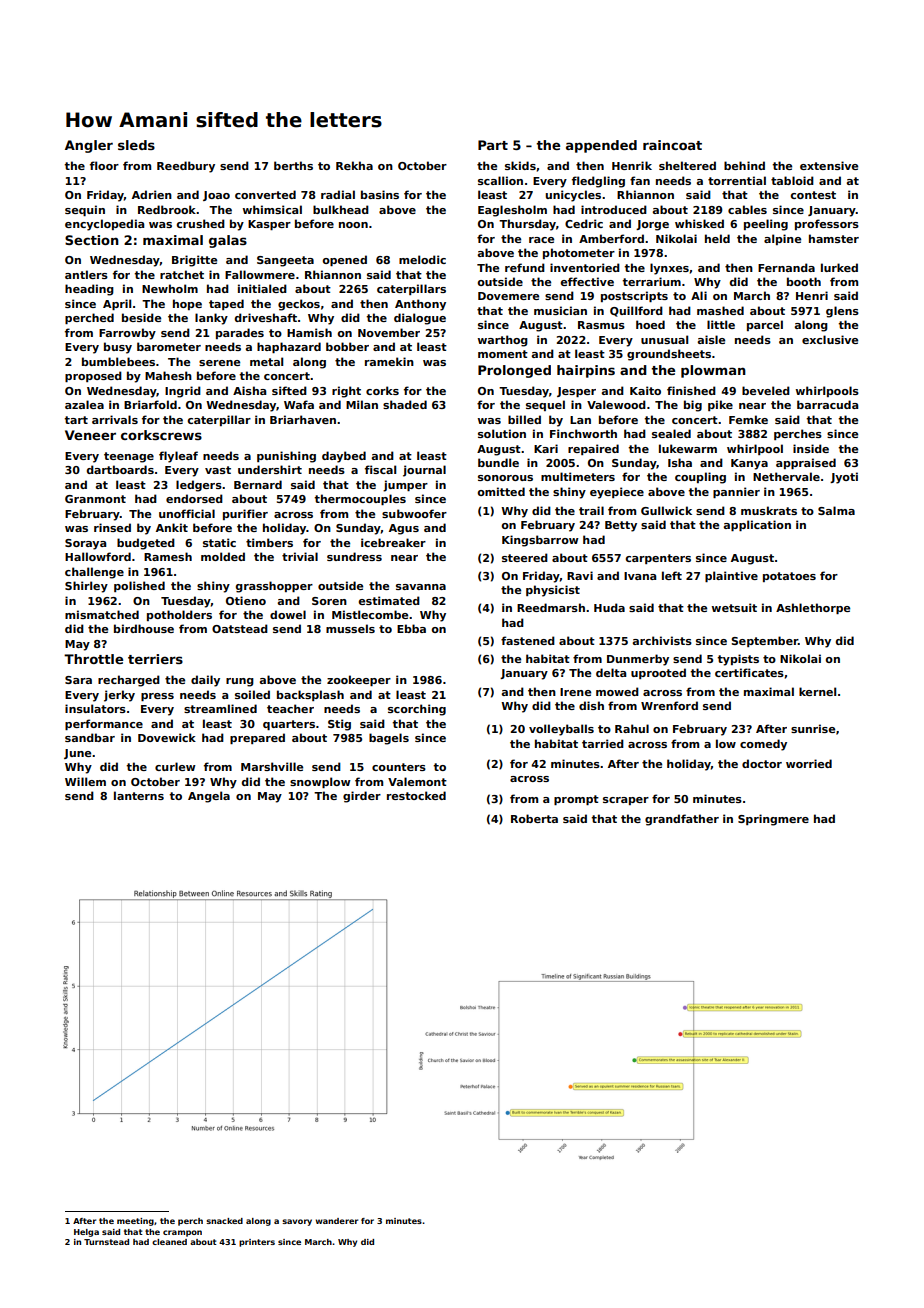  Describe the element at coordinates (106, 1242) in the image. I see `Turnstead` at that location.
